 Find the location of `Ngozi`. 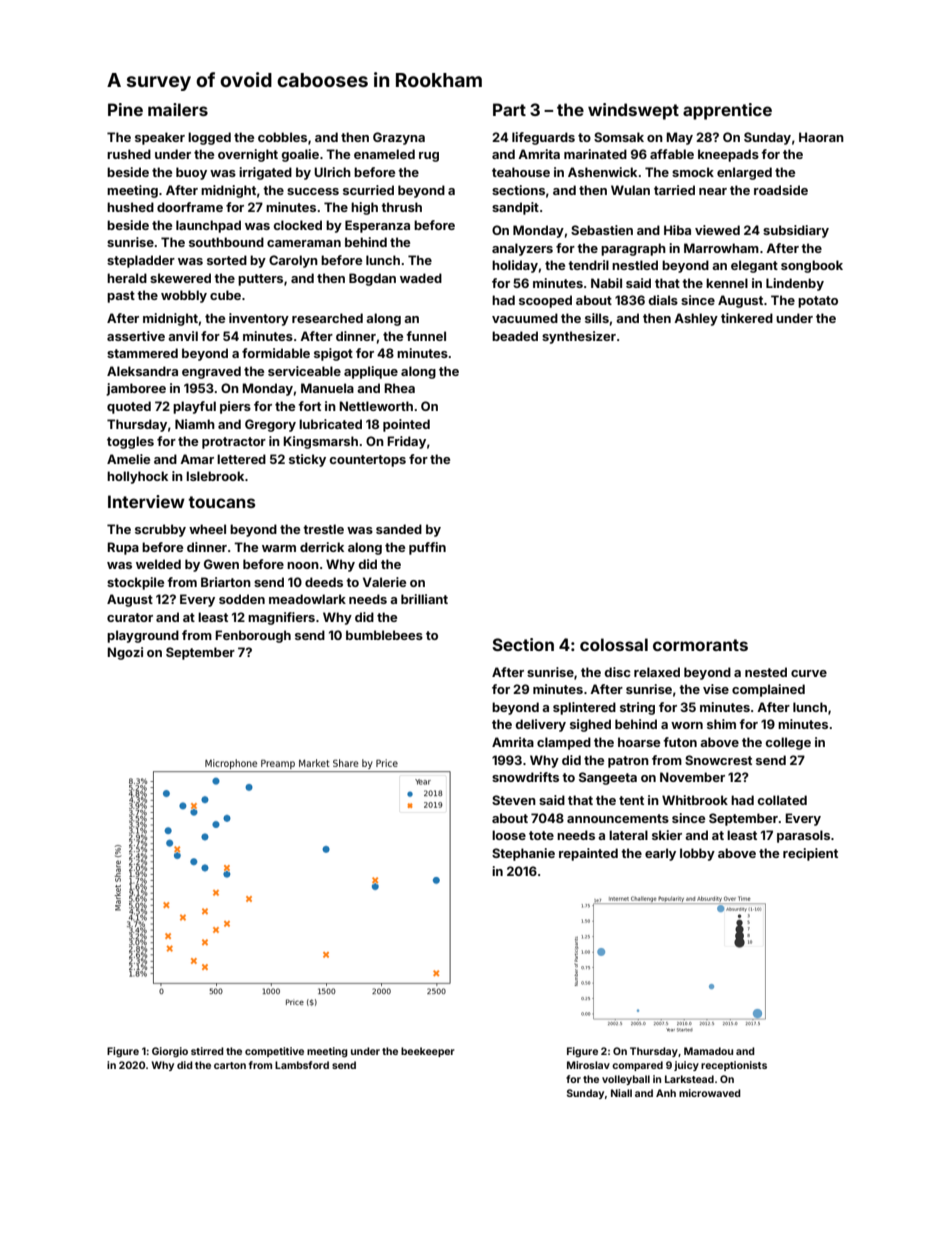

Ngozi is located at coordinates (125, 653).
